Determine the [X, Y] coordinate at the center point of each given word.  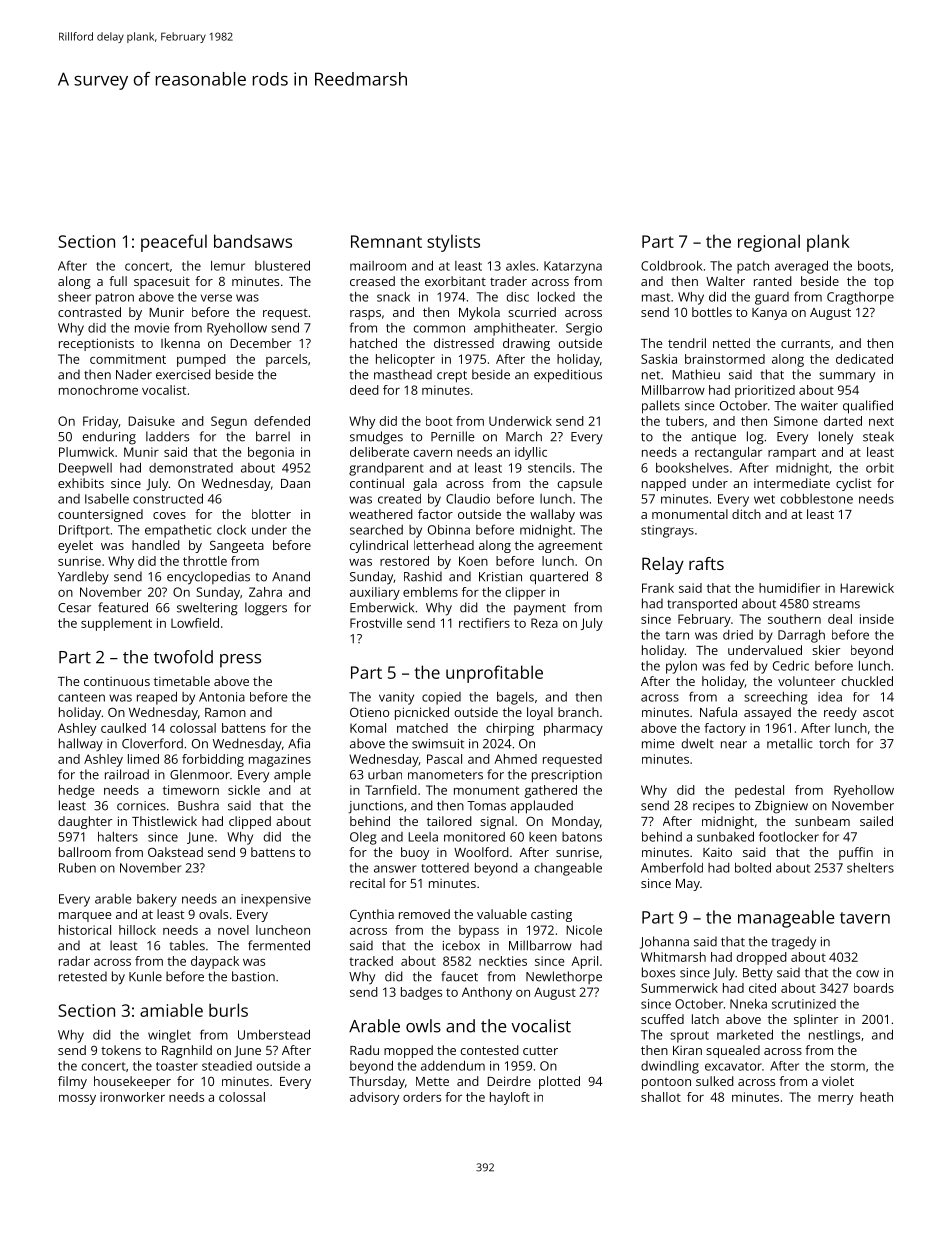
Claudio [468, 499]
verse [216, 298]
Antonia [222, 697]
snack [393, 297]
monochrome [98, 390]
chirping [510, 729]
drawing [526, 344]
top [884, 283]
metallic [790, 743]
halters [118, 837]
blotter [271, 514]
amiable [171, 1010]
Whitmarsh [673, 957]
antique [713, 438]
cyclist [853, 484]
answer [395, 869]
